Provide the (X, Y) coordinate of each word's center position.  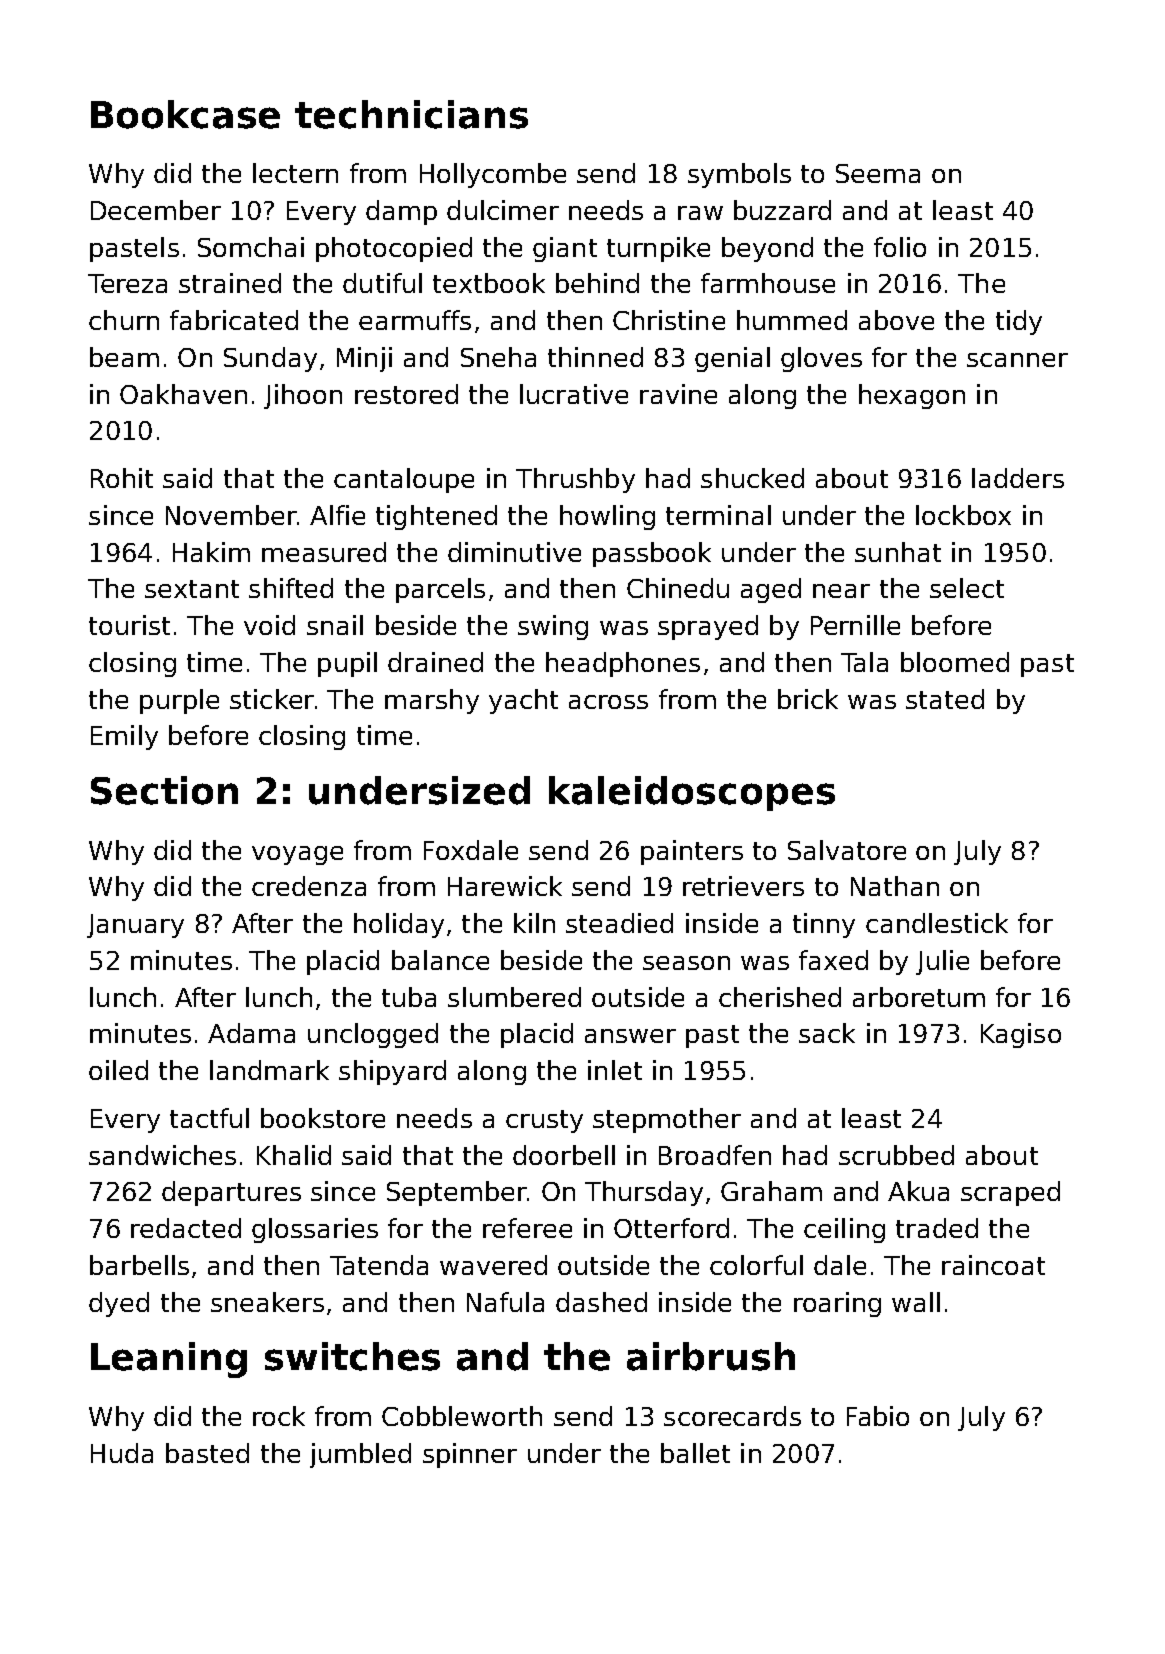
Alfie (337, 515)
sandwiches (162, 1155)
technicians (411, 114)
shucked (752, 478)
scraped (1010, 1193)
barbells (139, 1265)
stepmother (667, 1120)
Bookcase (185, 114)
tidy (1019, 322)
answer (630, 1036)
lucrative (574, 394)
